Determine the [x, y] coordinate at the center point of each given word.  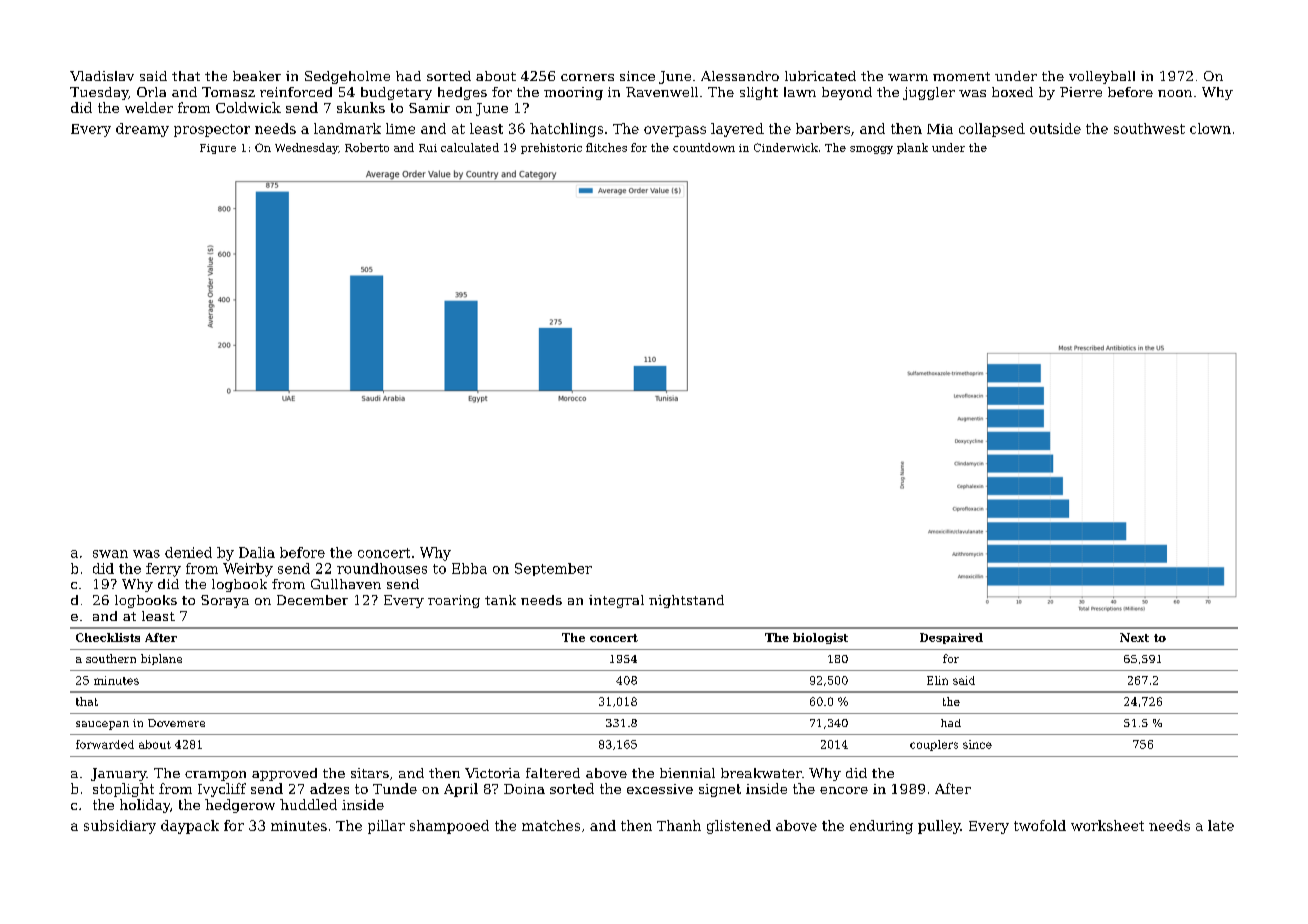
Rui [428, 148]
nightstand [686, 601]
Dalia [257, 552]
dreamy [142, 130]
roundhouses [382, 568]
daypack [190, 827]
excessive [660, 789]
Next [1134, 637]
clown [1210, 128]
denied [188, 552]
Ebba [469, 568]
